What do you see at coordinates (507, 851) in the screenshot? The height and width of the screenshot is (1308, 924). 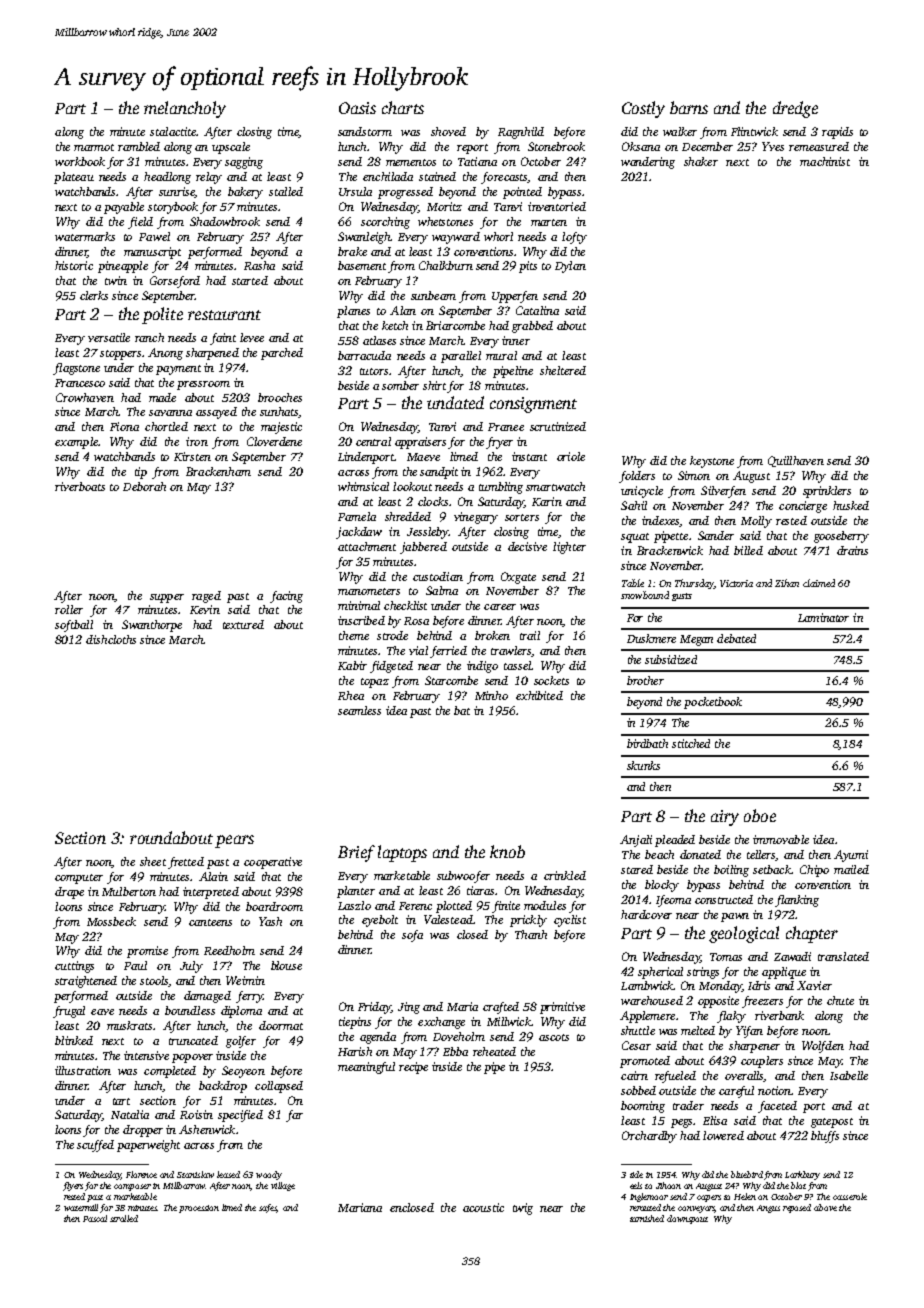 I see `knob` at bounding box center [507, 851].
